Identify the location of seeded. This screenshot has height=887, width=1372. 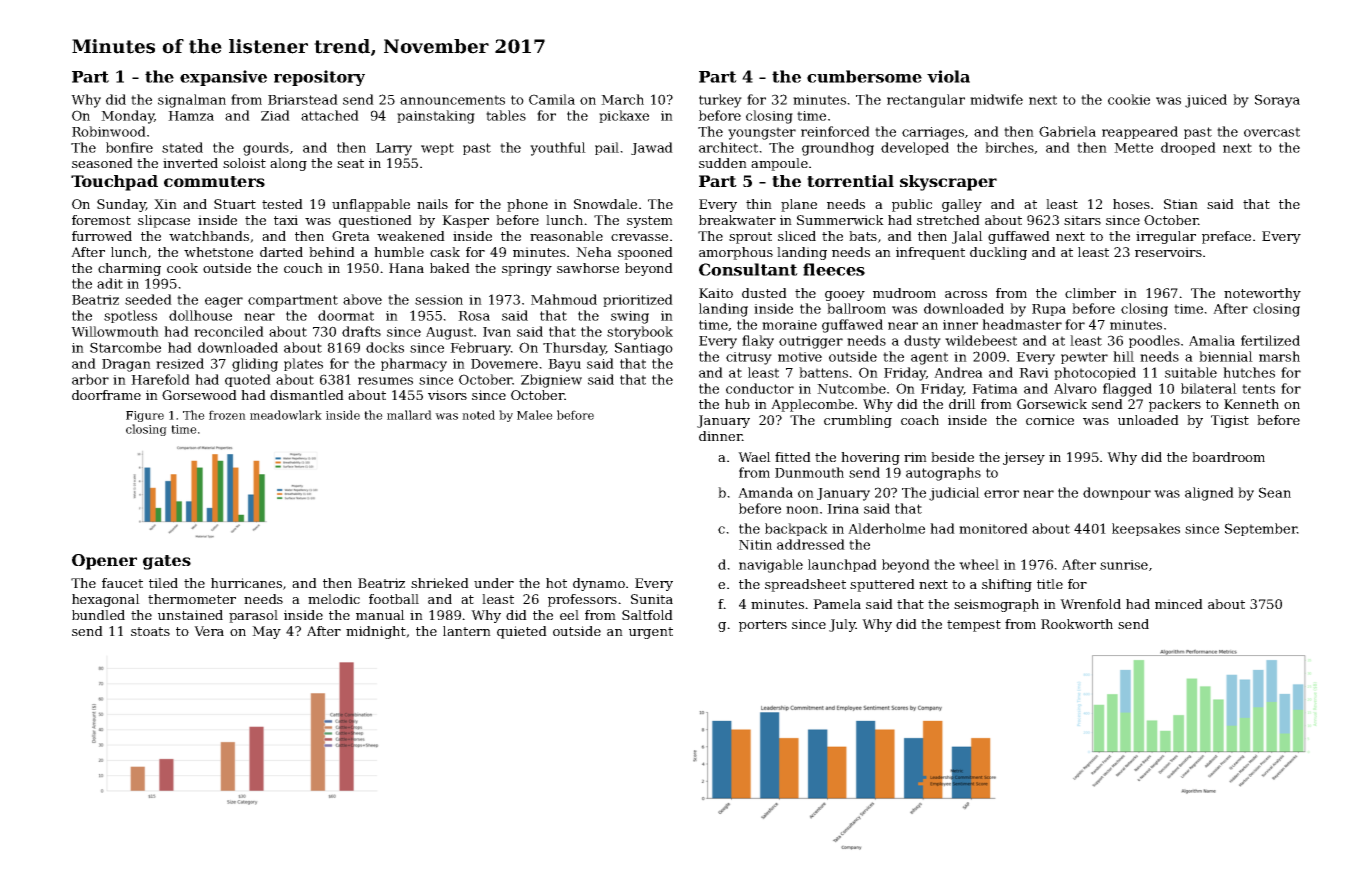
(148, 299).
